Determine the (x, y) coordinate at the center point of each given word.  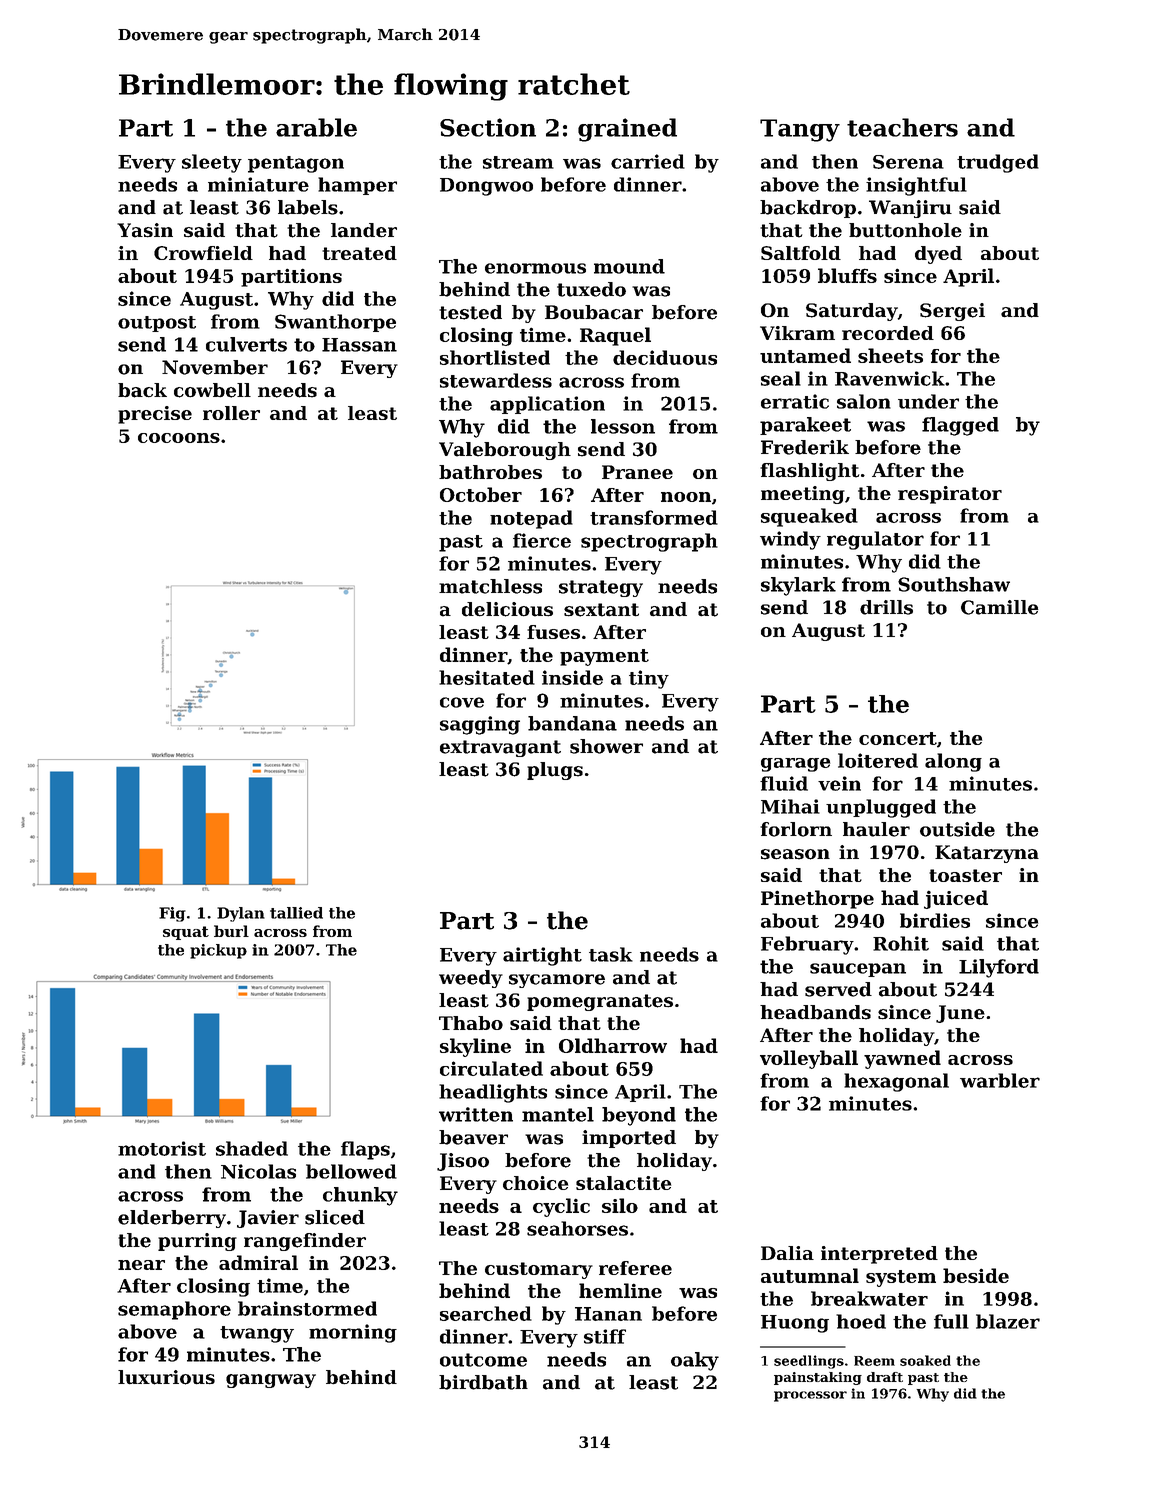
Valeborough (505, 451)
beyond (639, 1116)
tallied (296, 913)
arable (316, 127)
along (953, 762)
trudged (998, 163)
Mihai (790, 806)
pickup (218, 951)
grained (627, 130)
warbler (1000, 1080)
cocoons (179, 438)
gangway (271, 1381)
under (928, 401)
